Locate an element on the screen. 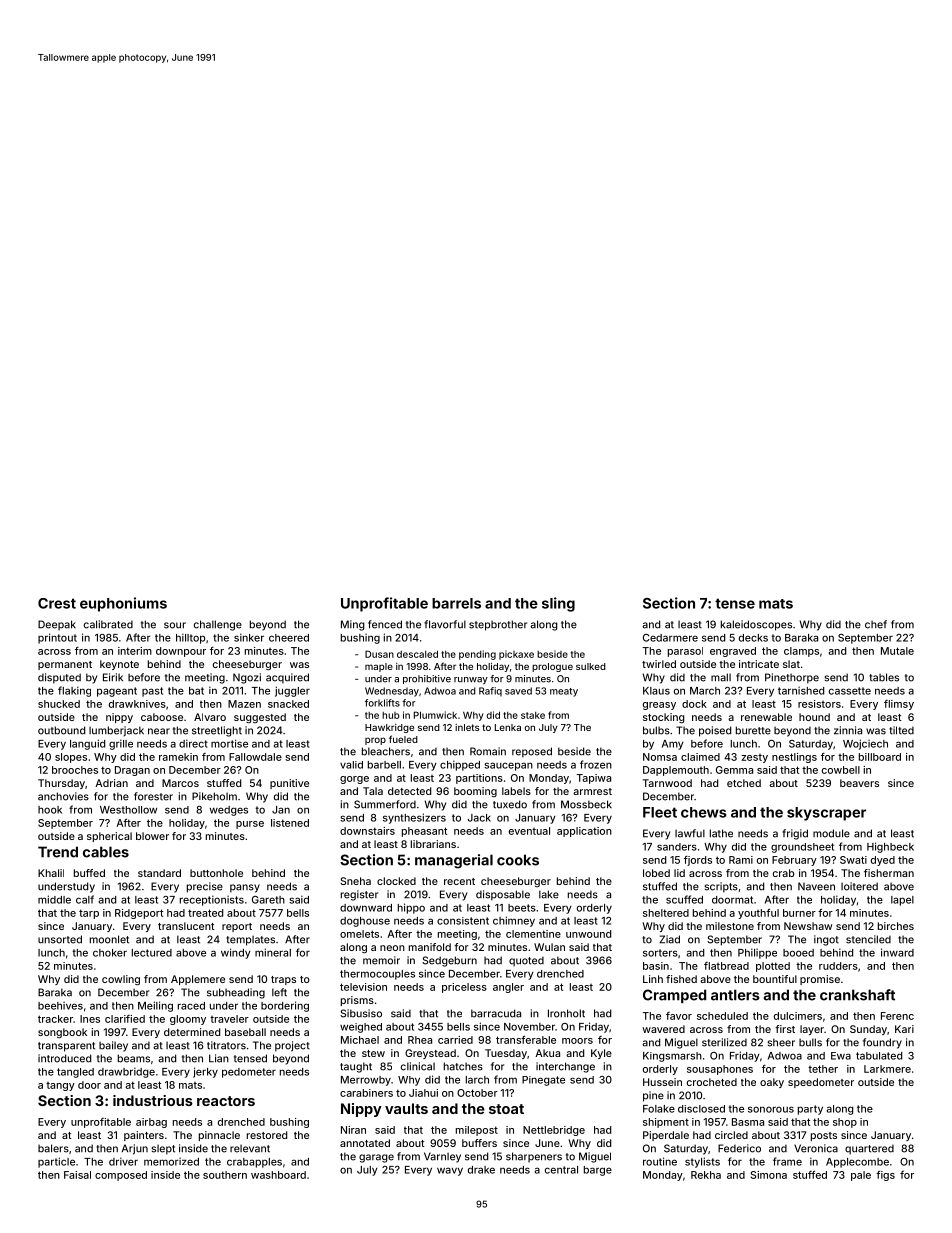 The image size is (952, 1233). larch is located at coordinates (477, 1080).
